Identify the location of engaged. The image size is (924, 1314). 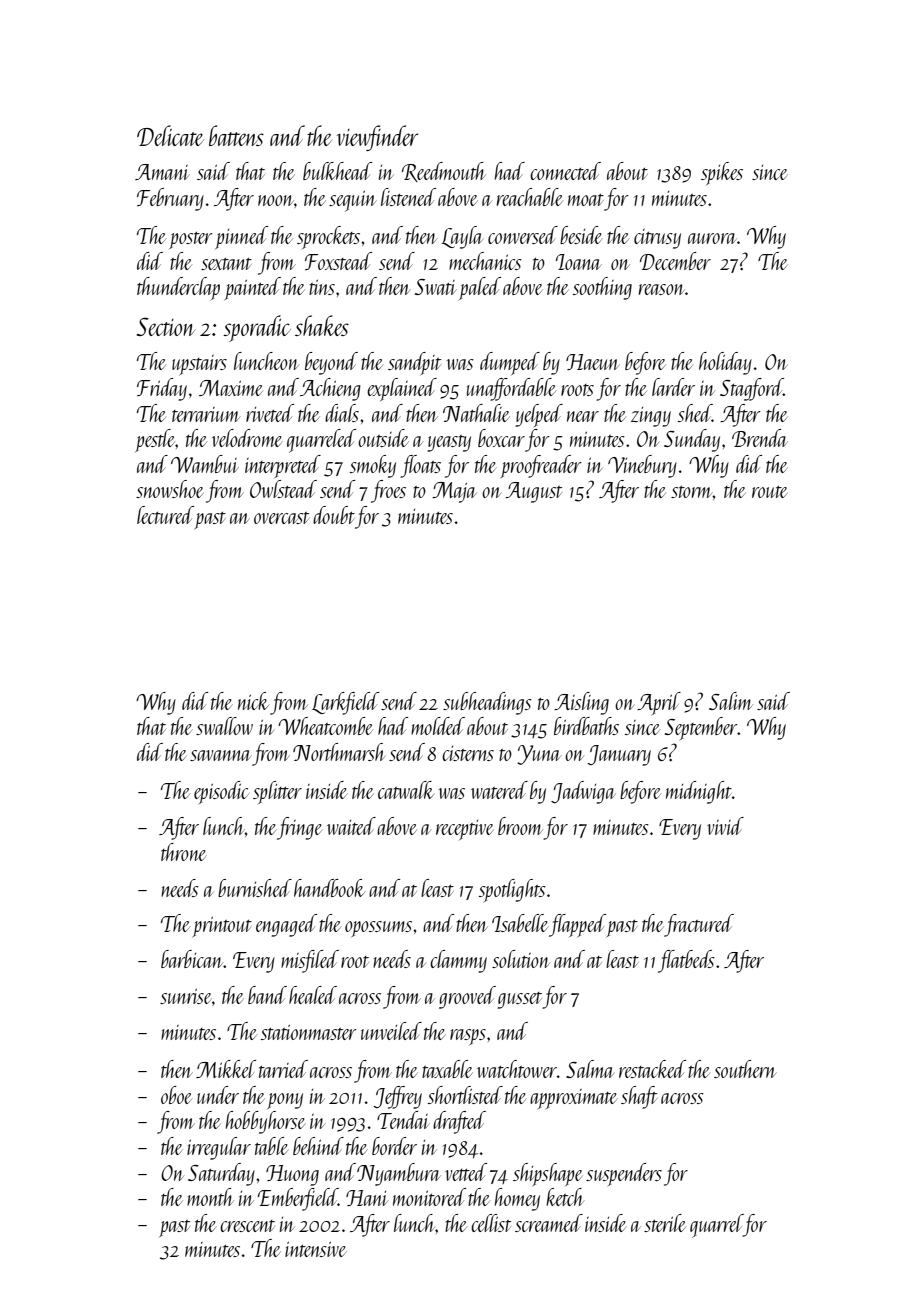
(286, 925).
